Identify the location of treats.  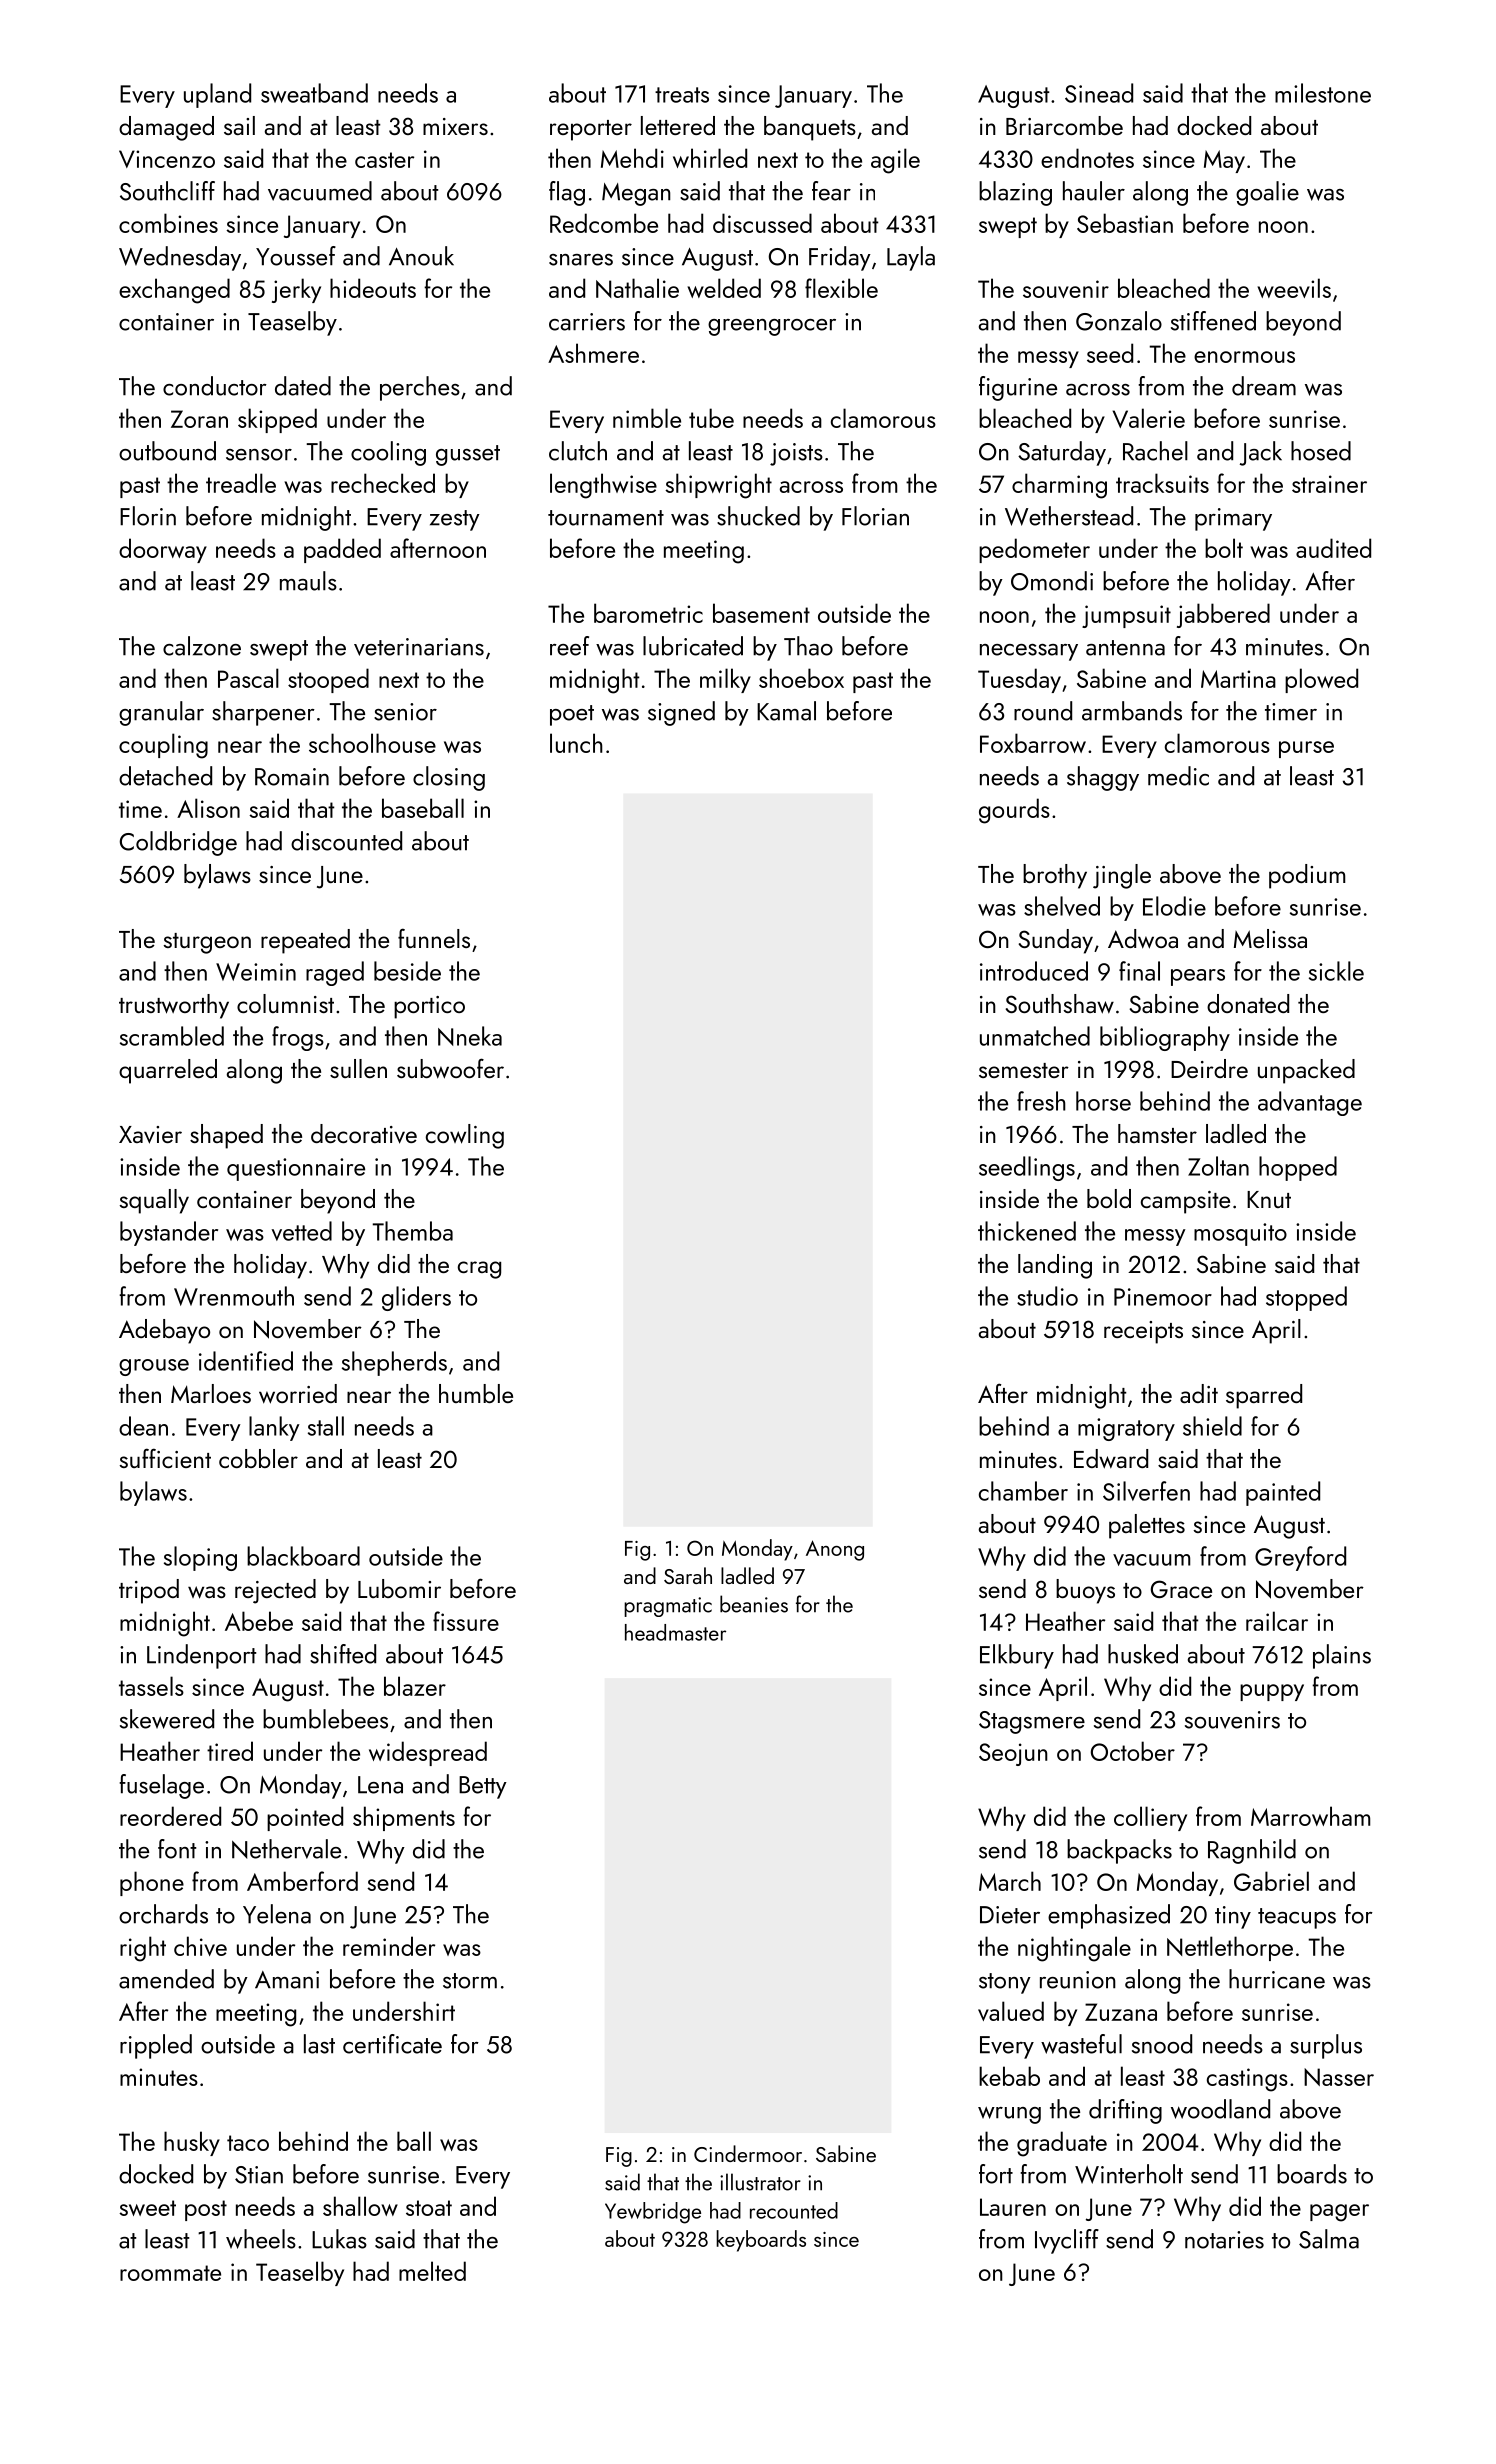
(682, 95).
